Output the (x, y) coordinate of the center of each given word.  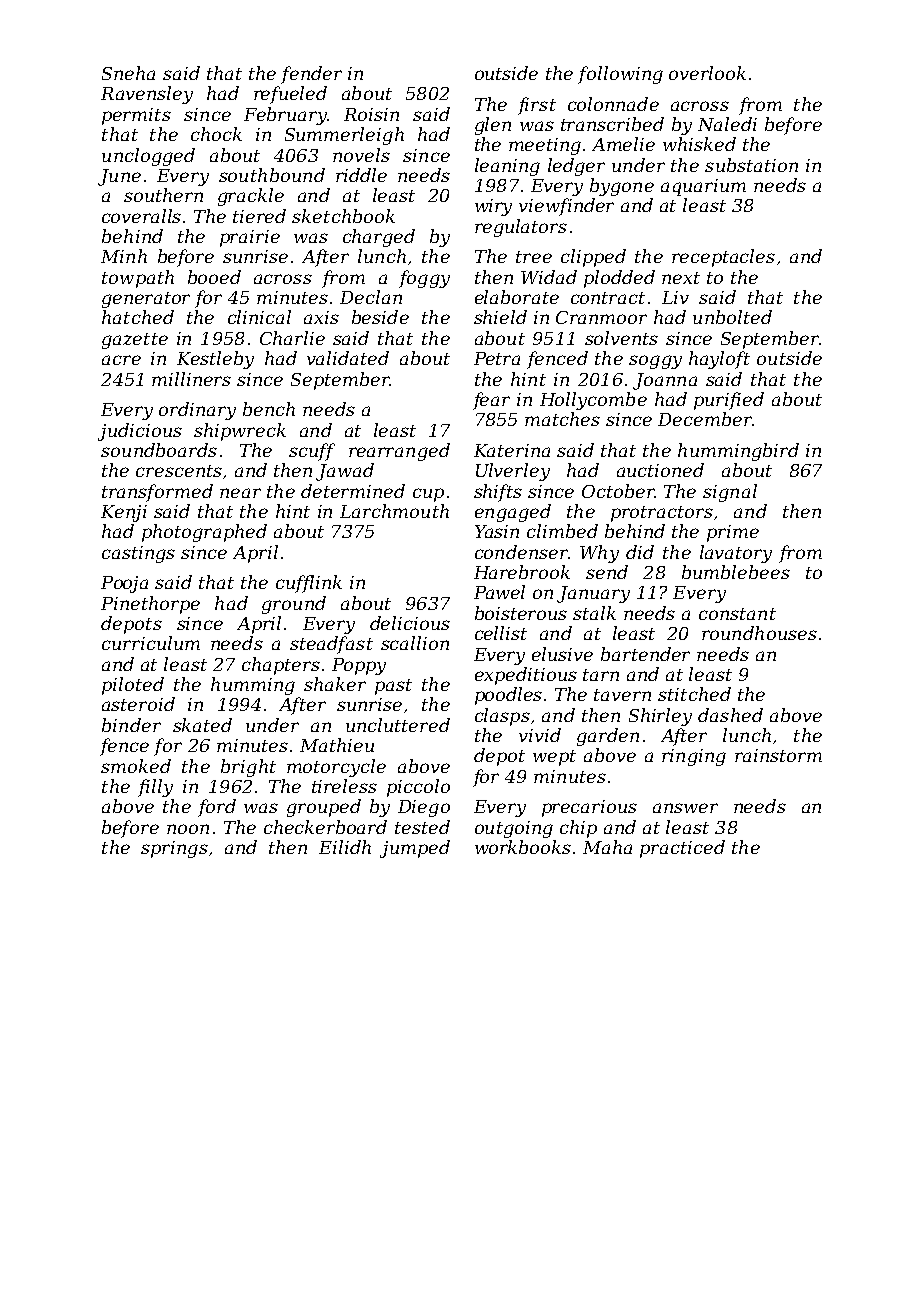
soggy (655, 362)
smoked (136, 766)
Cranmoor (601, 317)
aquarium (703, 187)
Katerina (512, 450)
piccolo (418, 788)
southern (163, 195)
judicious (140, 432)
